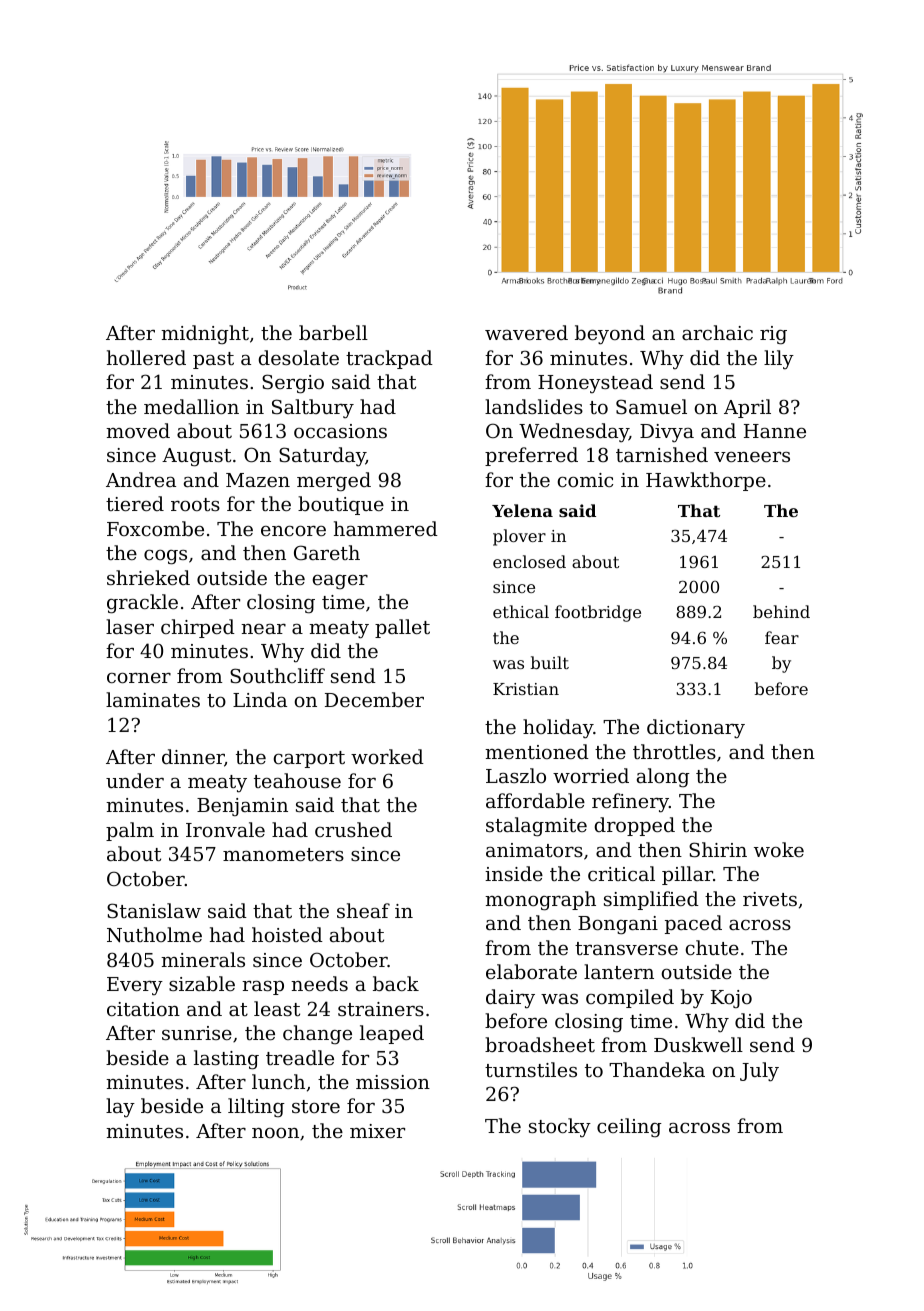  What do you see at coordinates (526, 689) in the page?
I see `Kristian` at bounding box center [526, 689].
